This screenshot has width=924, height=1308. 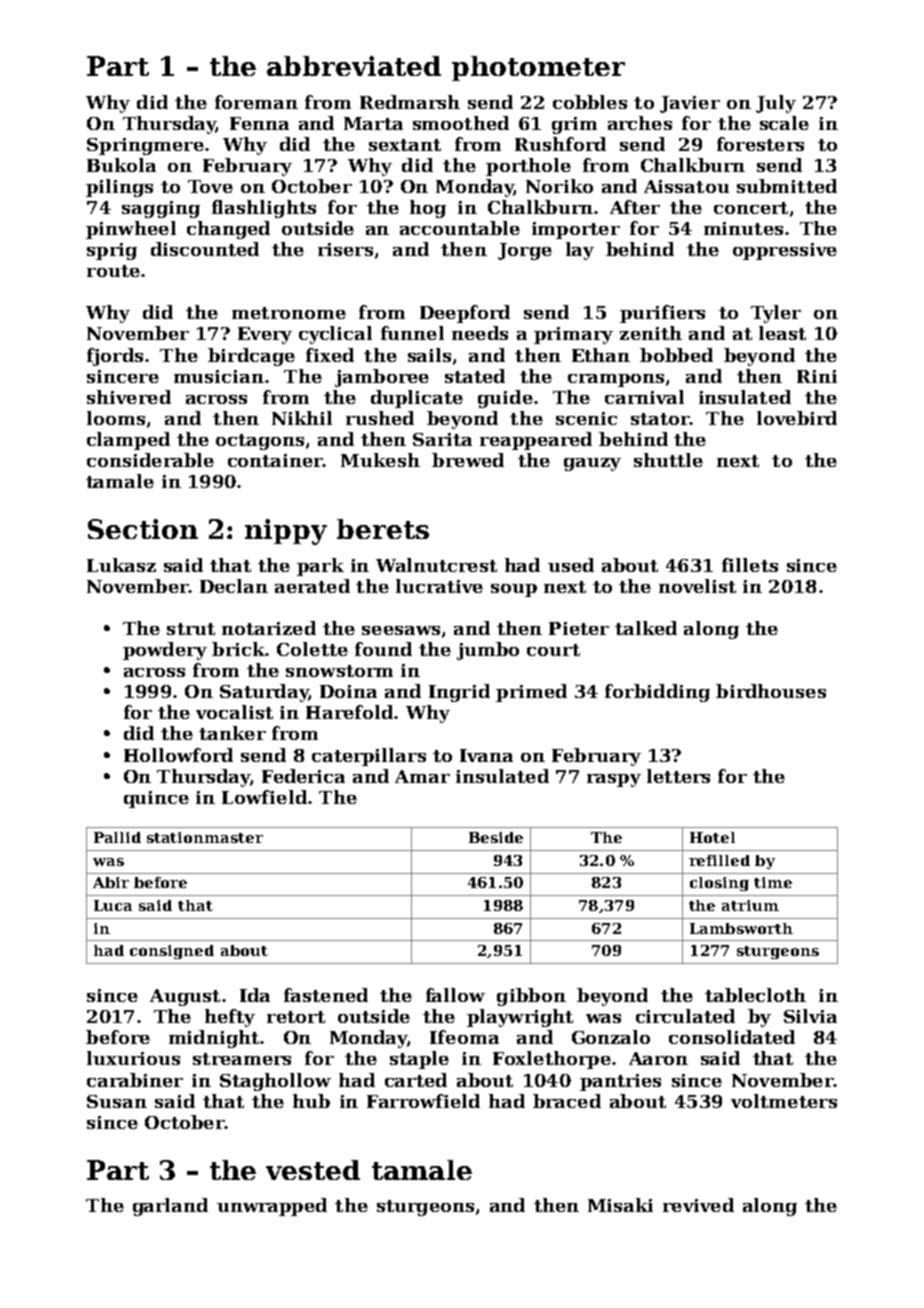 I want to click on powdery, so click(x=165, y=651).
